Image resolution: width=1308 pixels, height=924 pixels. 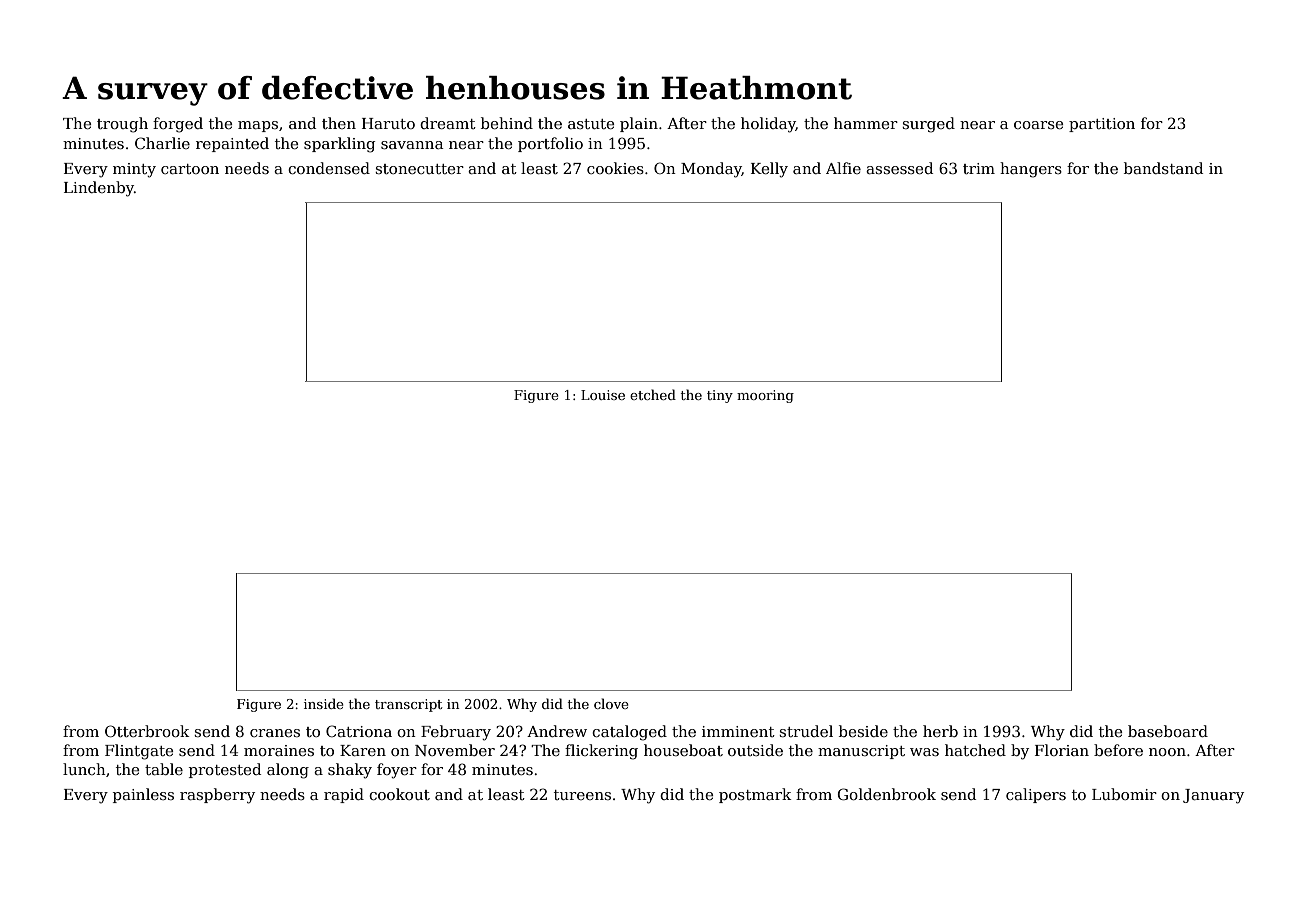 I want to click on Lubomir, so click(x=1124, y=794).
